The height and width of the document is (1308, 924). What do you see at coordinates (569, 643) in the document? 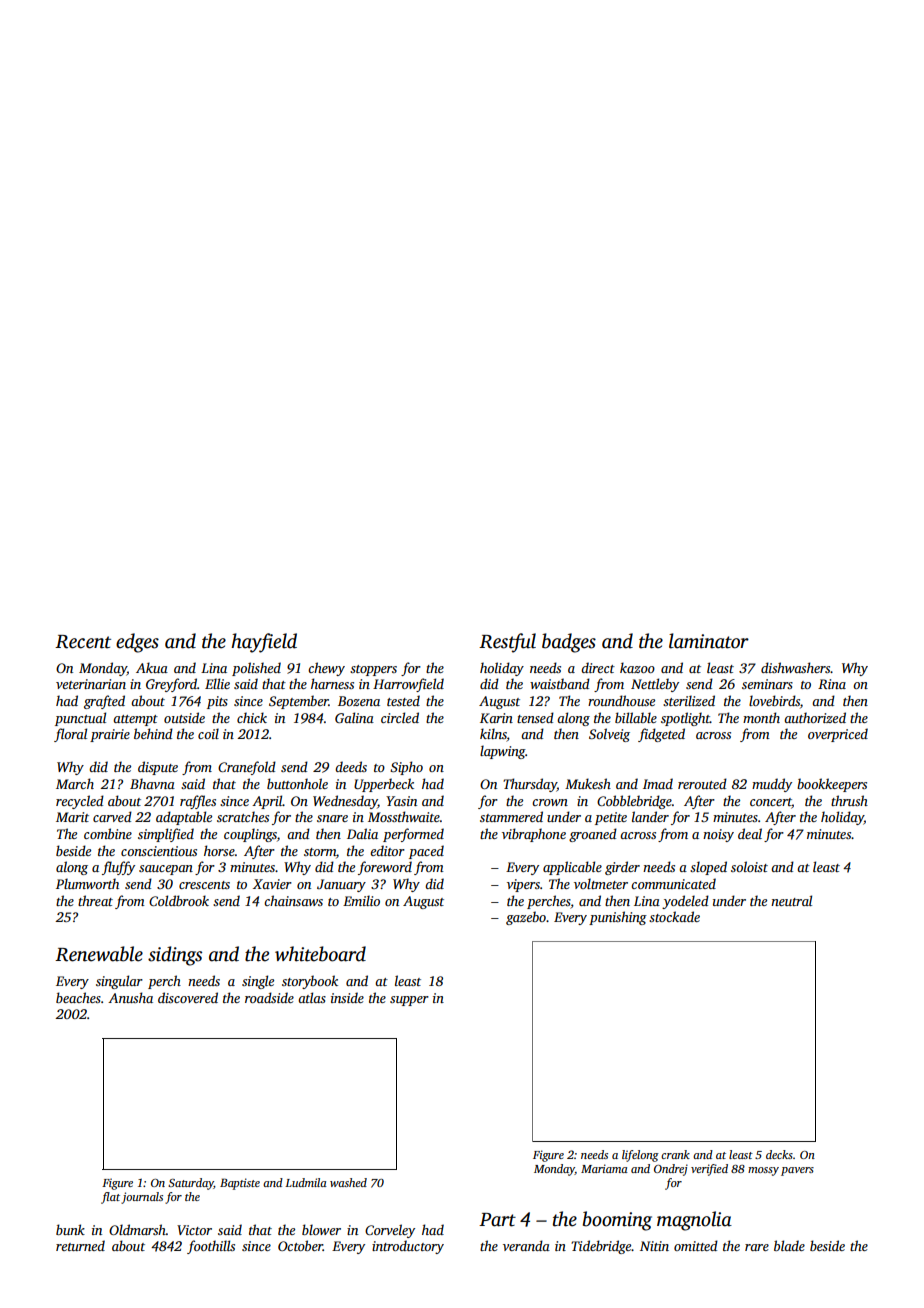
I see `badges` at bounding box center [569, 643].
